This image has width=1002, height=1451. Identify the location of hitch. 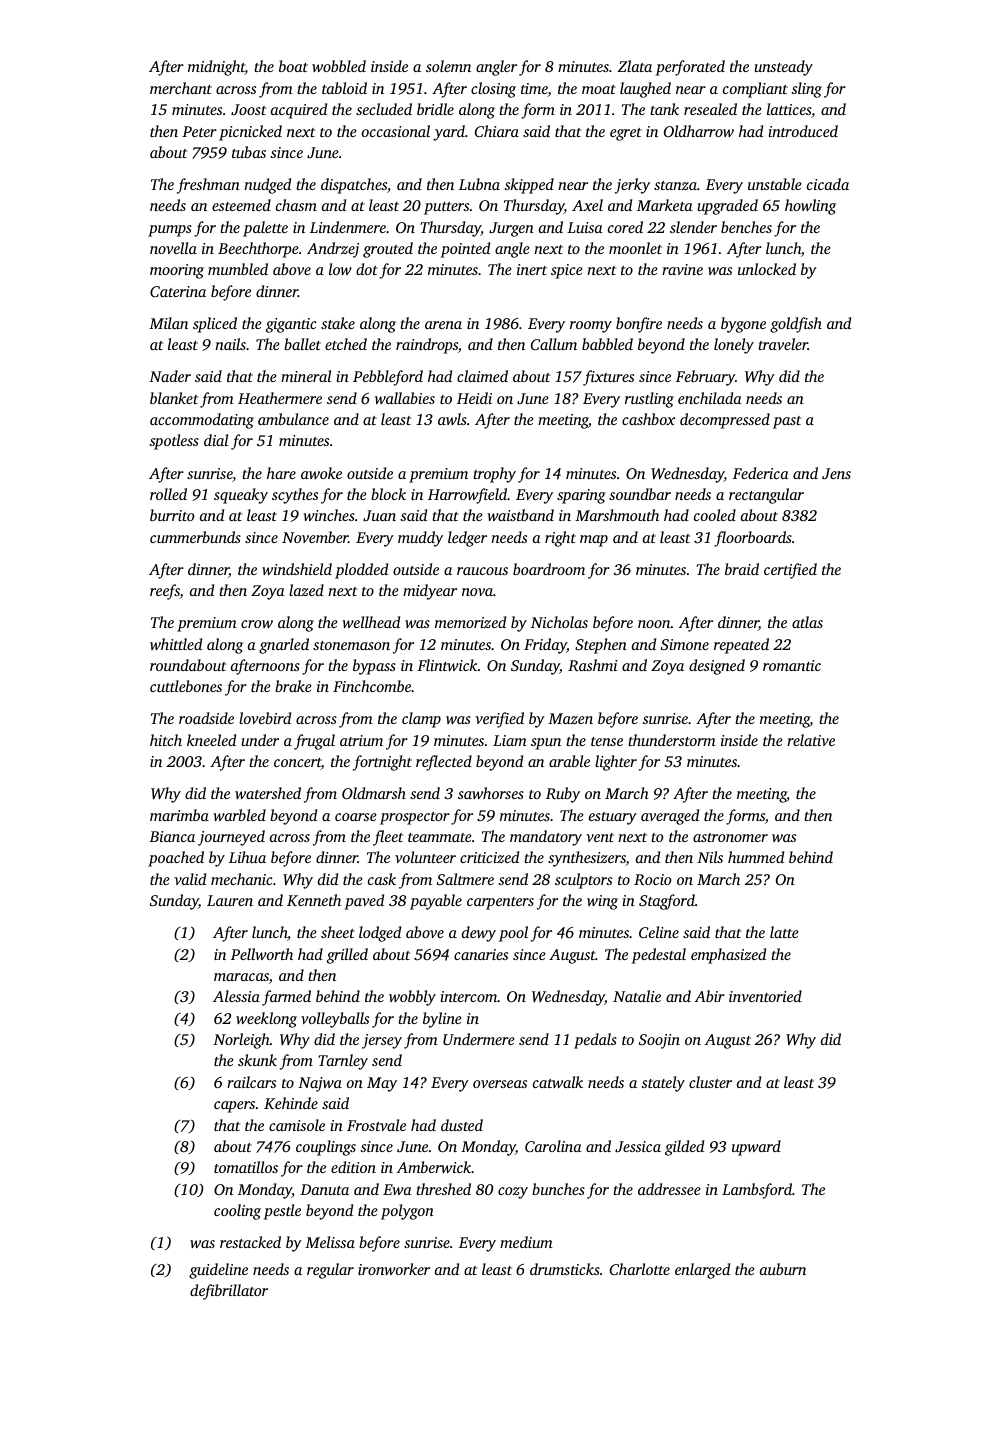
(166, 740).
